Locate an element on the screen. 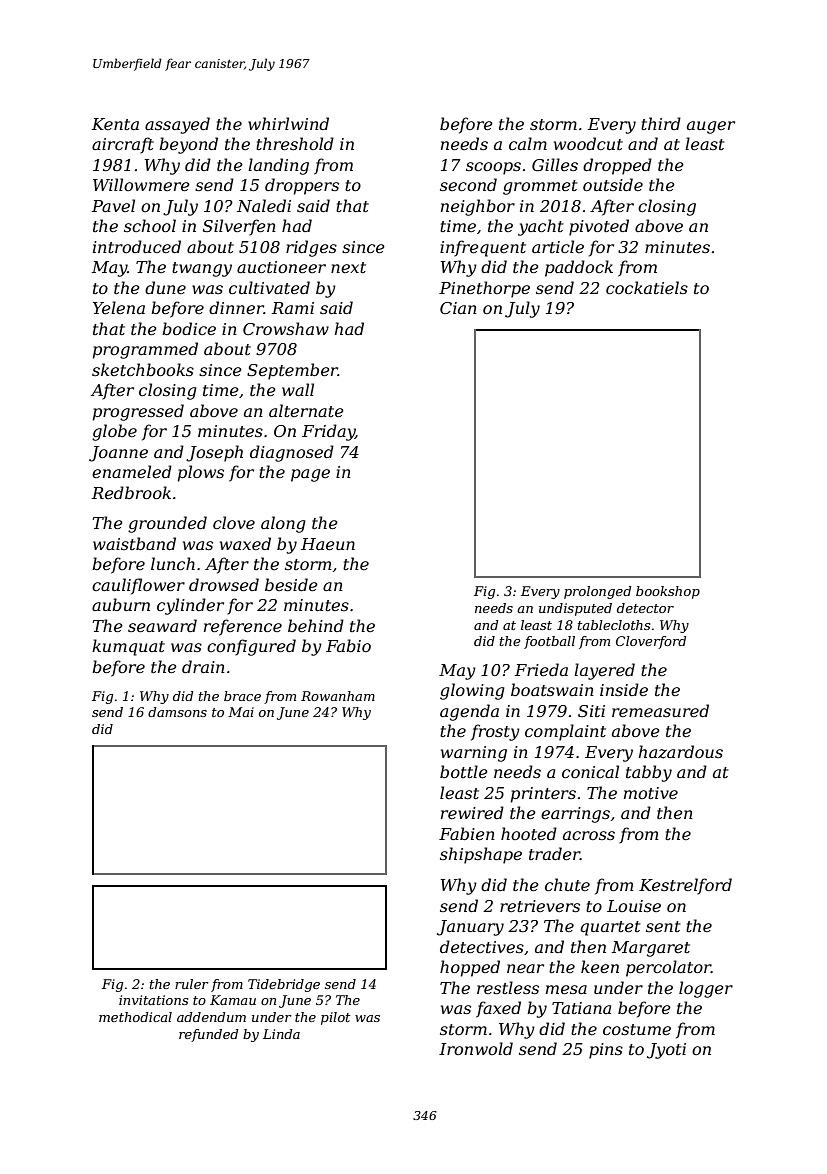 Image resolution: width=827 pixels, height=1174 pixels. prolonged is located at coordinates (597, 592).
